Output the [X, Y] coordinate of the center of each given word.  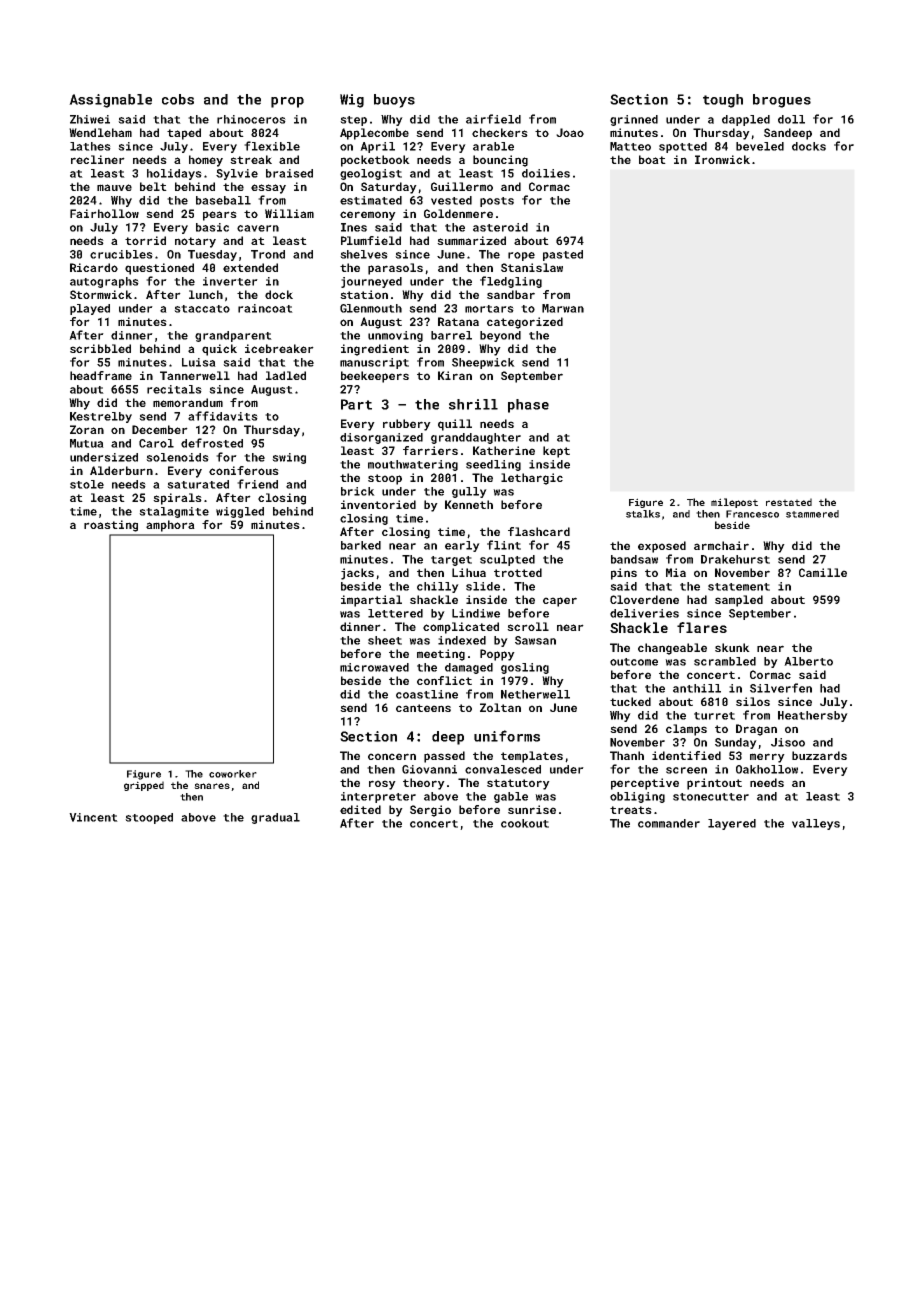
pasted [563, 255]
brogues [782, 101]
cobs [178, 99]
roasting [111, 526]
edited [360, 809]
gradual [275, 818]
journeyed [371, 282]
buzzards [819, 755]
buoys [394, 101]
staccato [202, 309]
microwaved [374, 667]
